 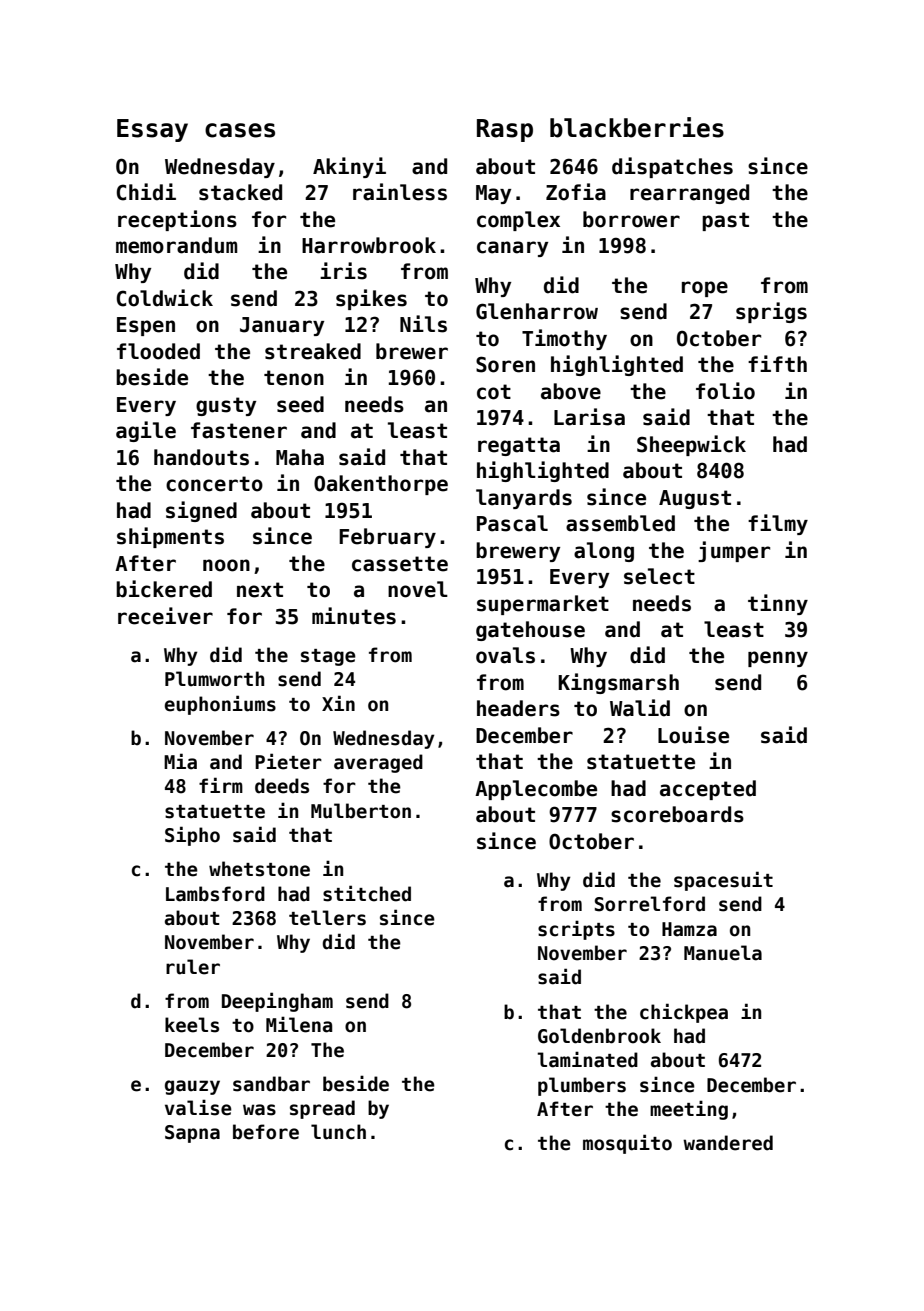 I want to click on Essay, so click(x=152, y=130).
